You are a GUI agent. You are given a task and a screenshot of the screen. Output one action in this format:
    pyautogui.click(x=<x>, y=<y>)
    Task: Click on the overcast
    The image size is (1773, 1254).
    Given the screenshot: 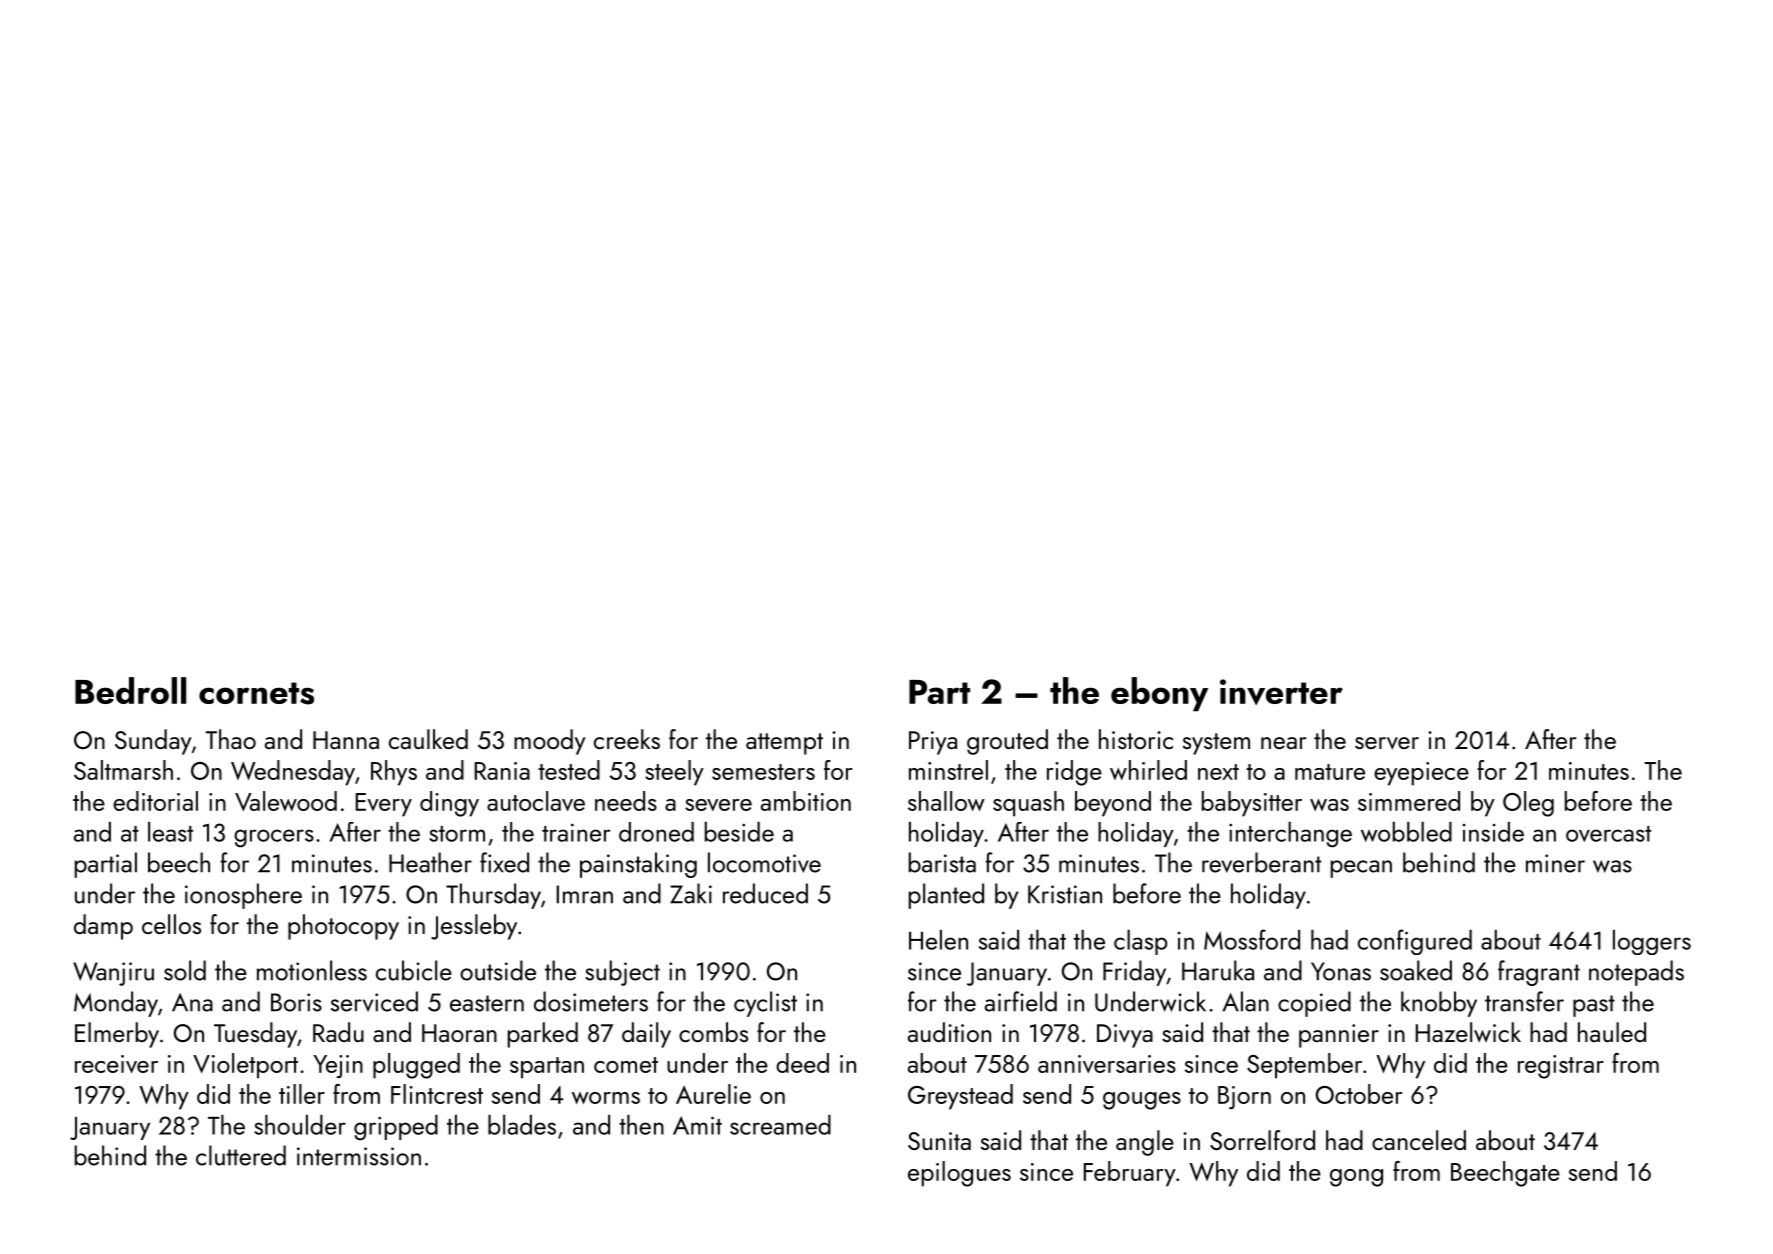 What is the action you would take?
    pyautogui.click(x=1608, y=834)
